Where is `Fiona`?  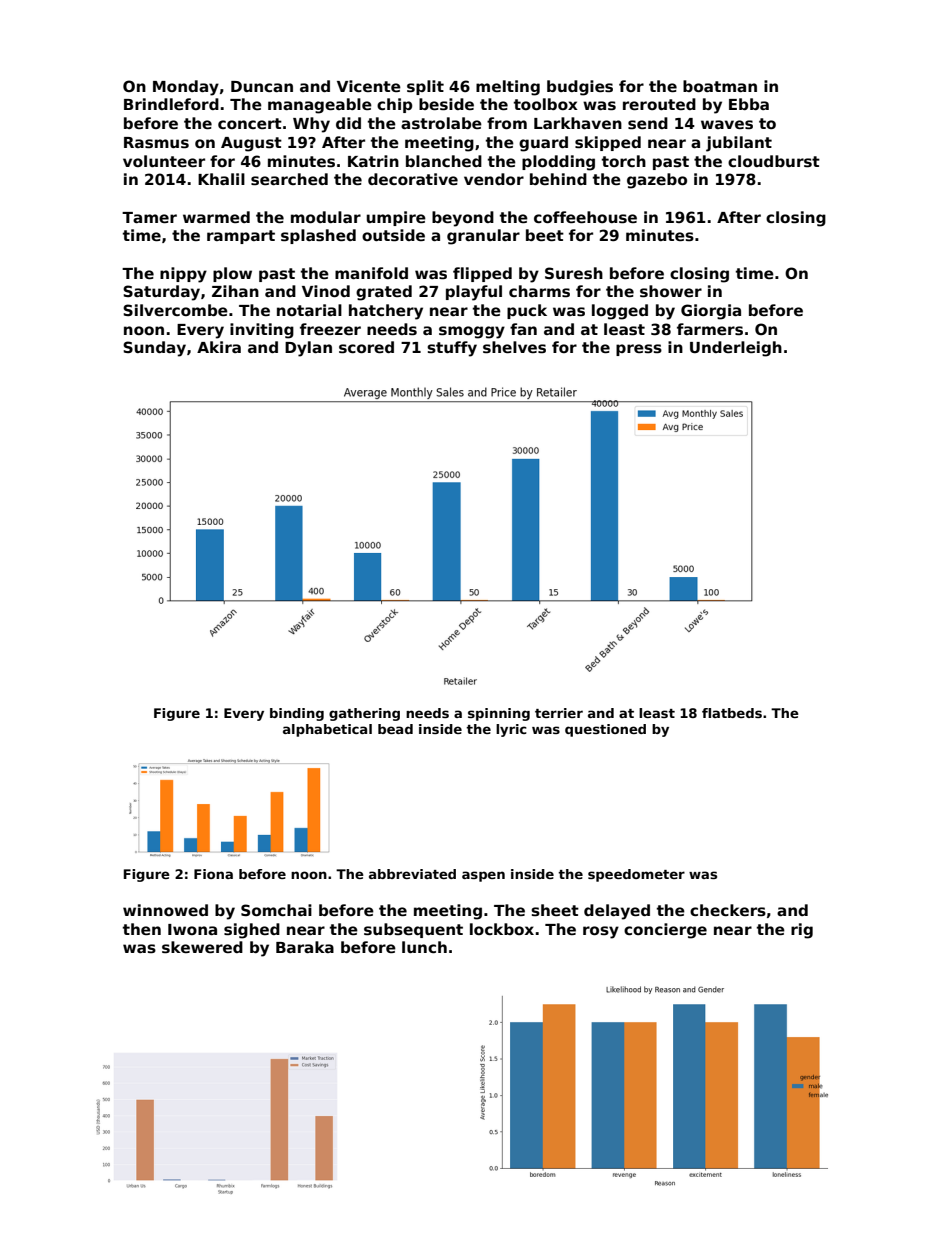 Fiona is located at coordinates (213, 874).
